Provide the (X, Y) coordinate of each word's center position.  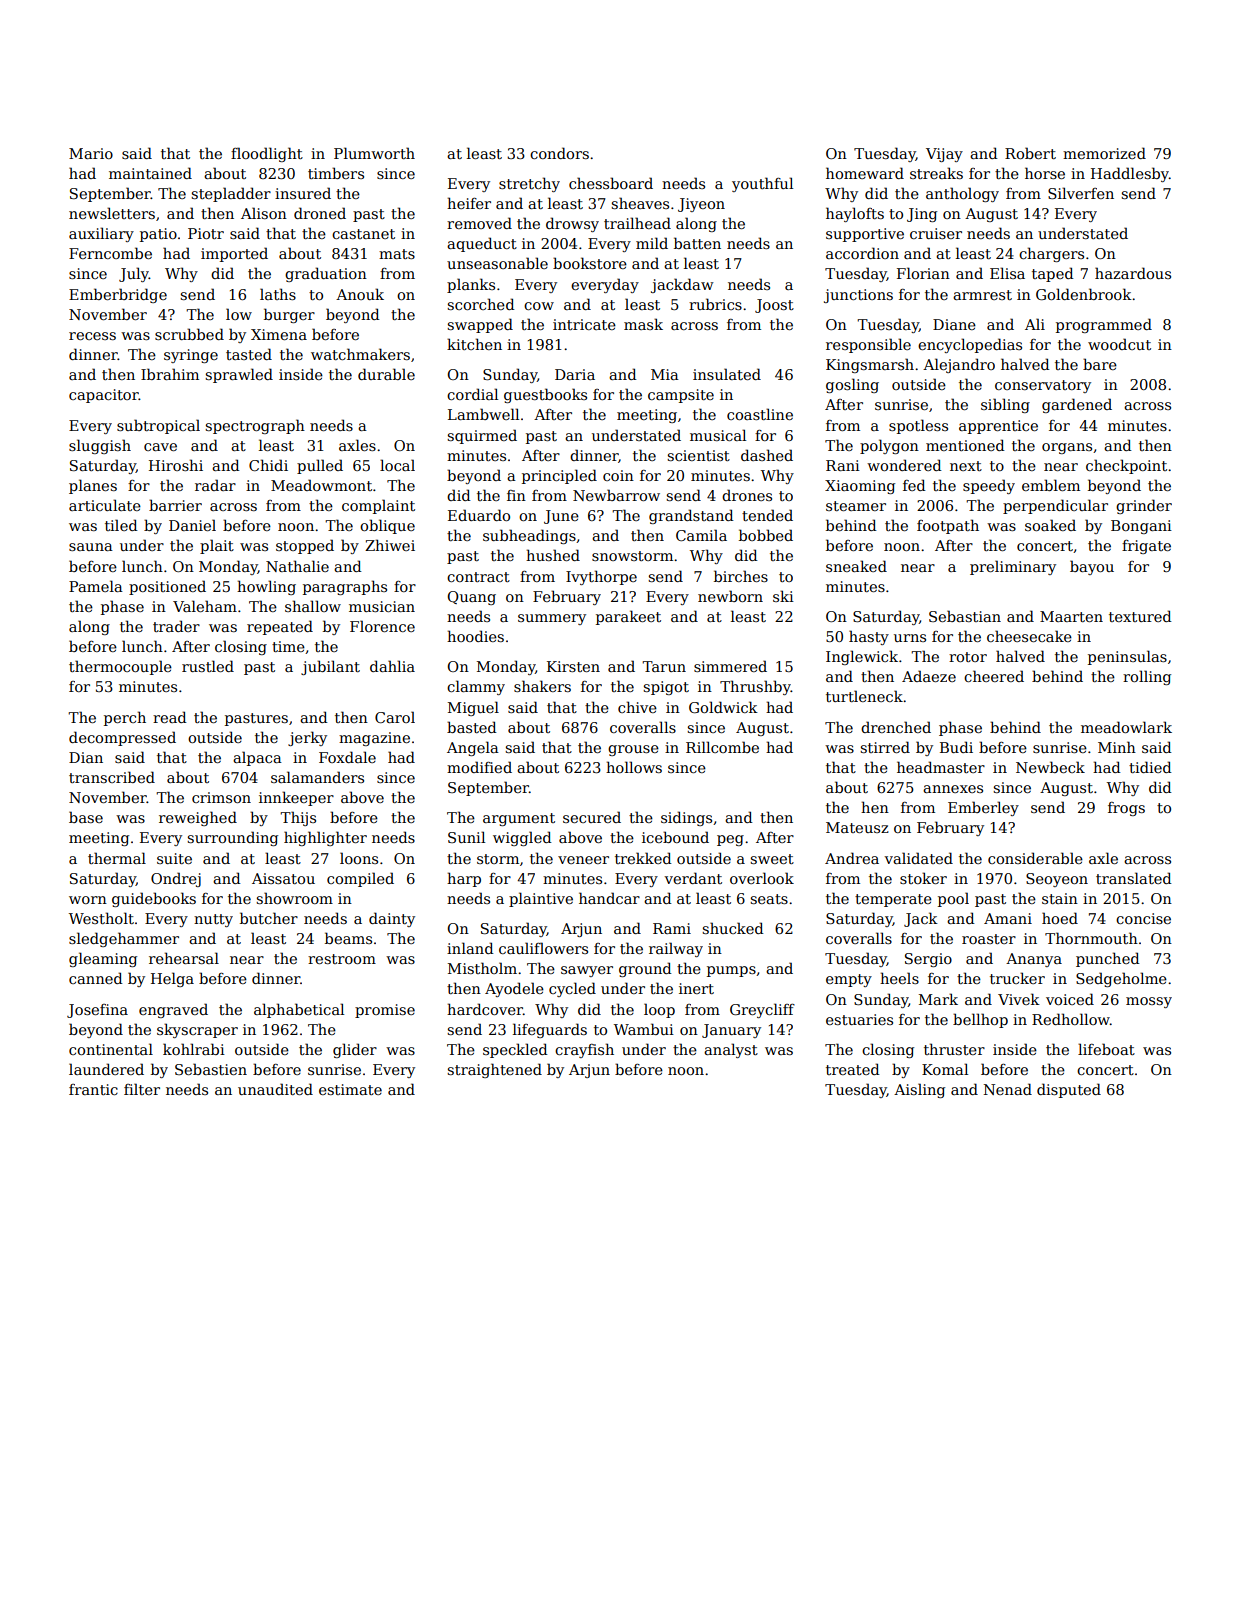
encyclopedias (970, 345)
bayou (1092, 567)
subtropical (158, 426)
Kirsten (573, 666)
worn (88, 900)
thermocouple (120, 667)
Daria (575, 374)
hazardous (1133, 273)
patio (158, 235)
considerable (1035, 858)
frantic (93, 1089)
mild (652, 243)
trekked (643, 858)
